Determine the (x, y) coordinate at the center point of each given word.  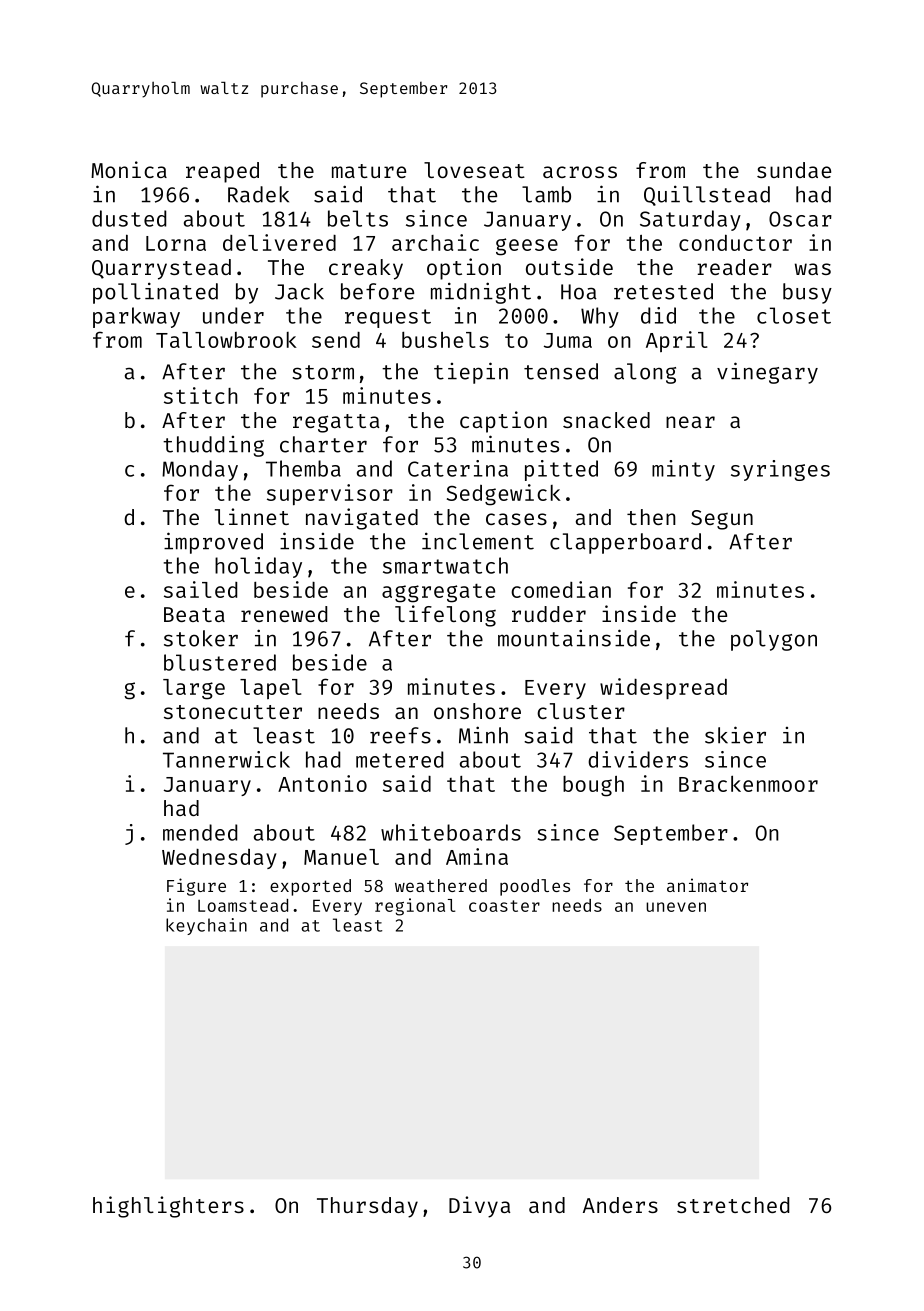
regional (415, 907)
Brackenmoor (748, 783)
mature (369, 171)
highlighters (168, 1207)
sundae (794, 170)
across (580, 172)
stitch (201, 395)
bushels (445, 340)
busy (807, 293)
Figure (196, 887)
